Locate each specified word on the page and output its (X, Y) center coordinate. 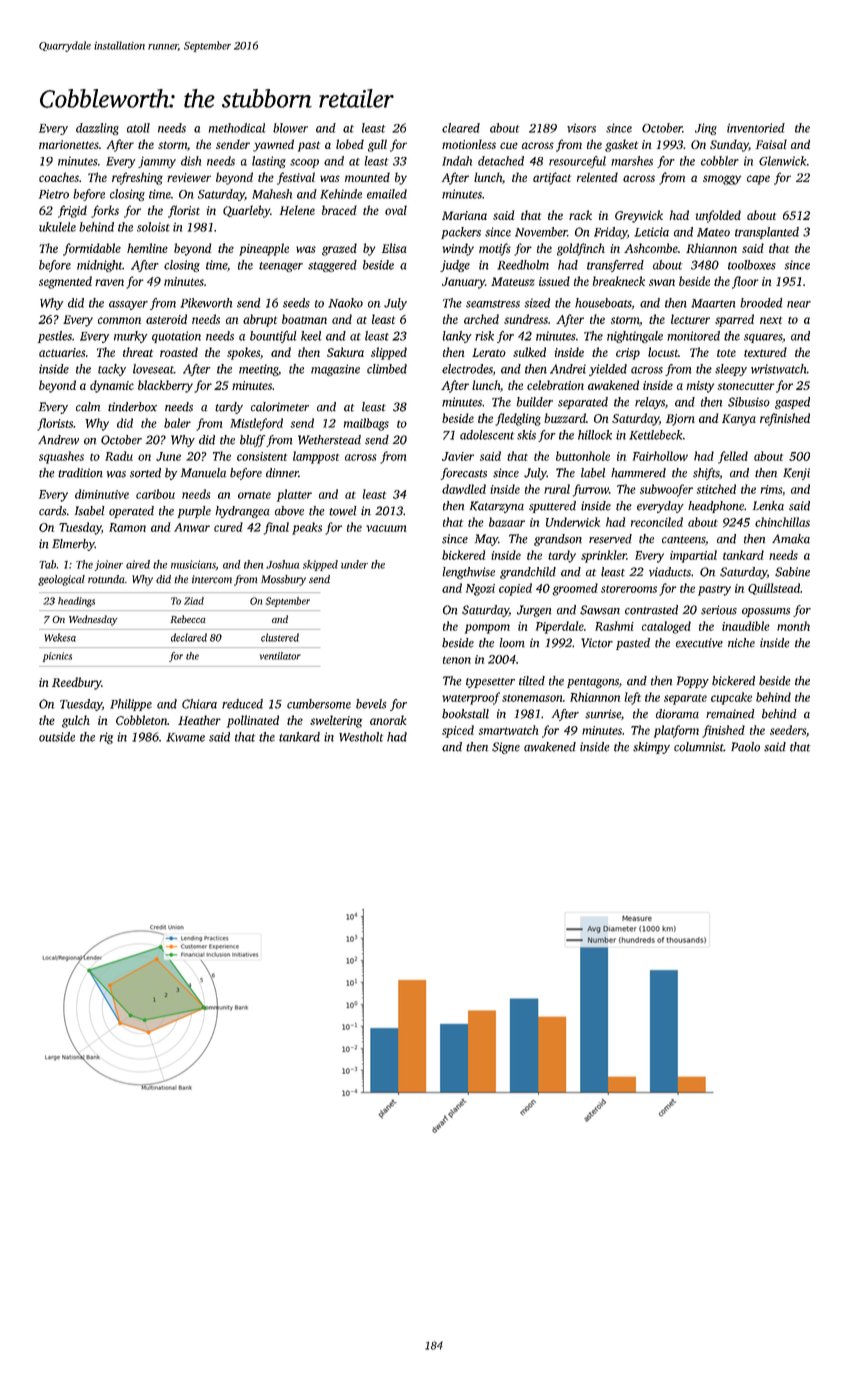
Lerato (489, 352)
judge (455, 266)
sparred (734, 320)
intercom (212, 579)
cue (509, 145)
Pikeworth (206, 303)
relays (650, 403)
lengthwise (468, 573)
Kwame (185, 737)
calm (88, 407)
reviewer (189, 177)
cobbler (720, 161)
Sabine (792, 572)
